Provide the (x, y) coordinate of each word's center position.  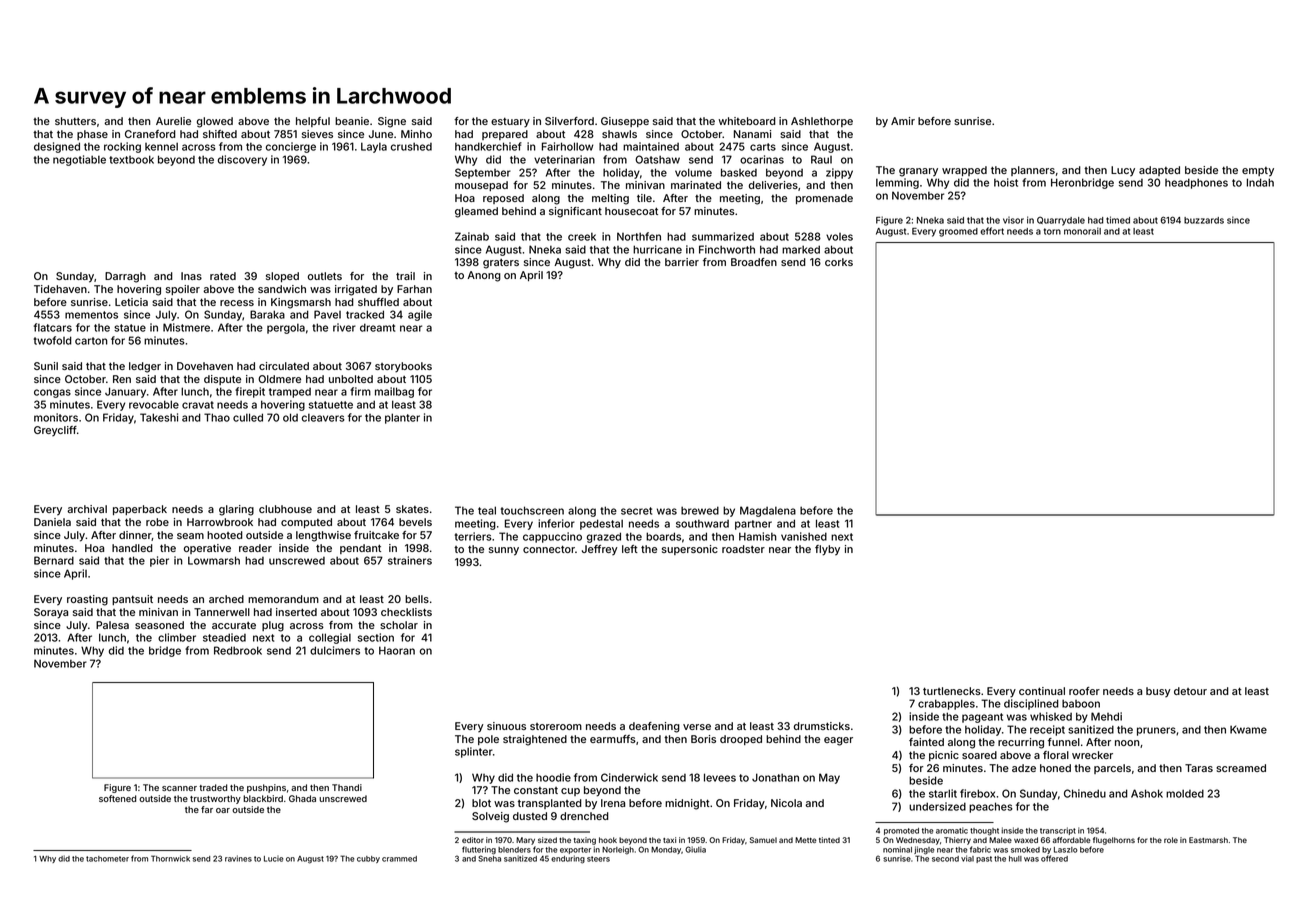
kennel (161, 146)
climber (177, 637)
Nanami (752, 134)
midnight (687, 804)
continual (1042, 691)
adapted (1159, 171)
